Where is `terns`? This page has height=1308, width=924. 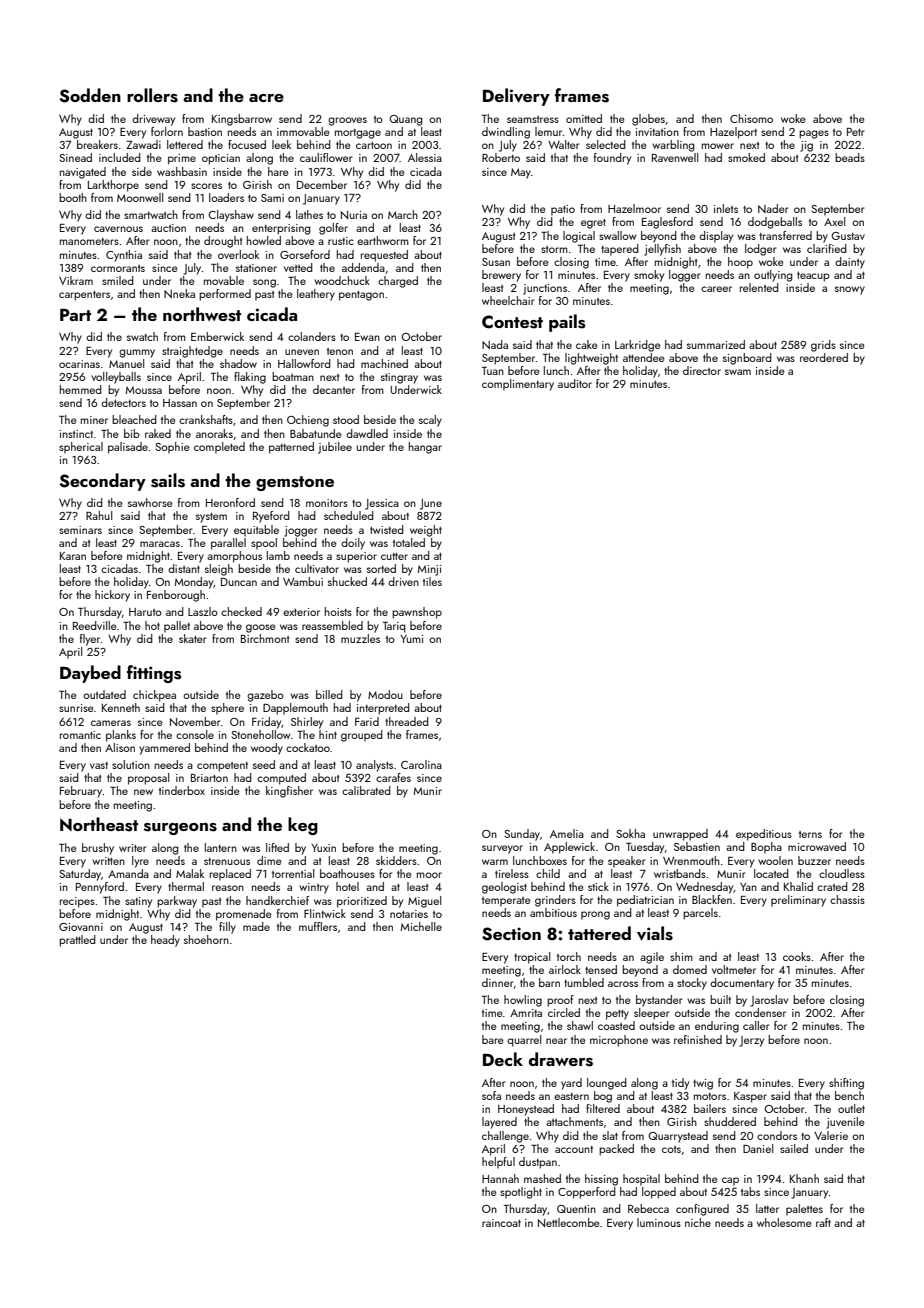 terns is located at coordinates (810, 834).
